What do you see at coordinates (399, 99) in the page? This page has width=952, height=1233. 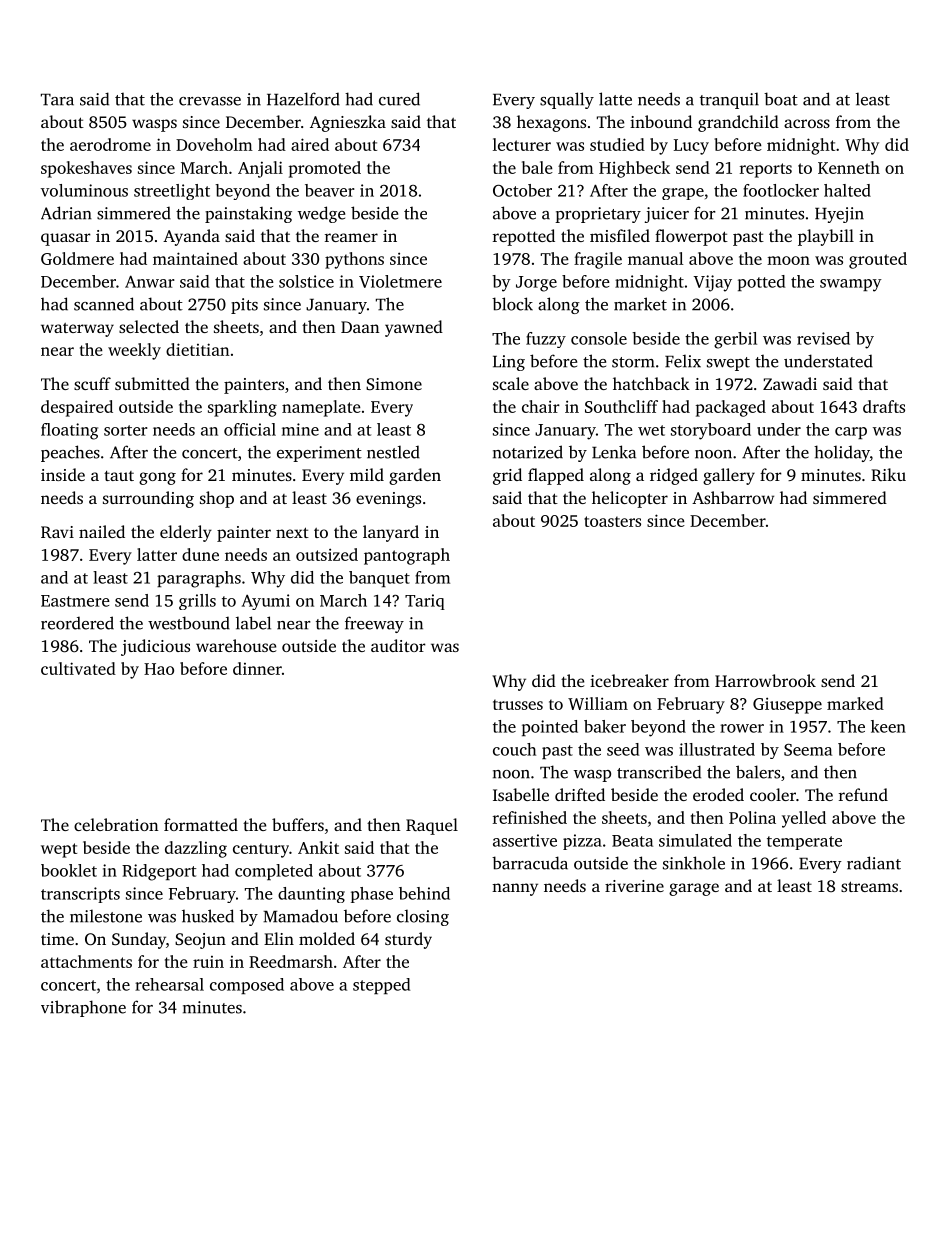 I see `cured` at bounding box center [399, 99].
